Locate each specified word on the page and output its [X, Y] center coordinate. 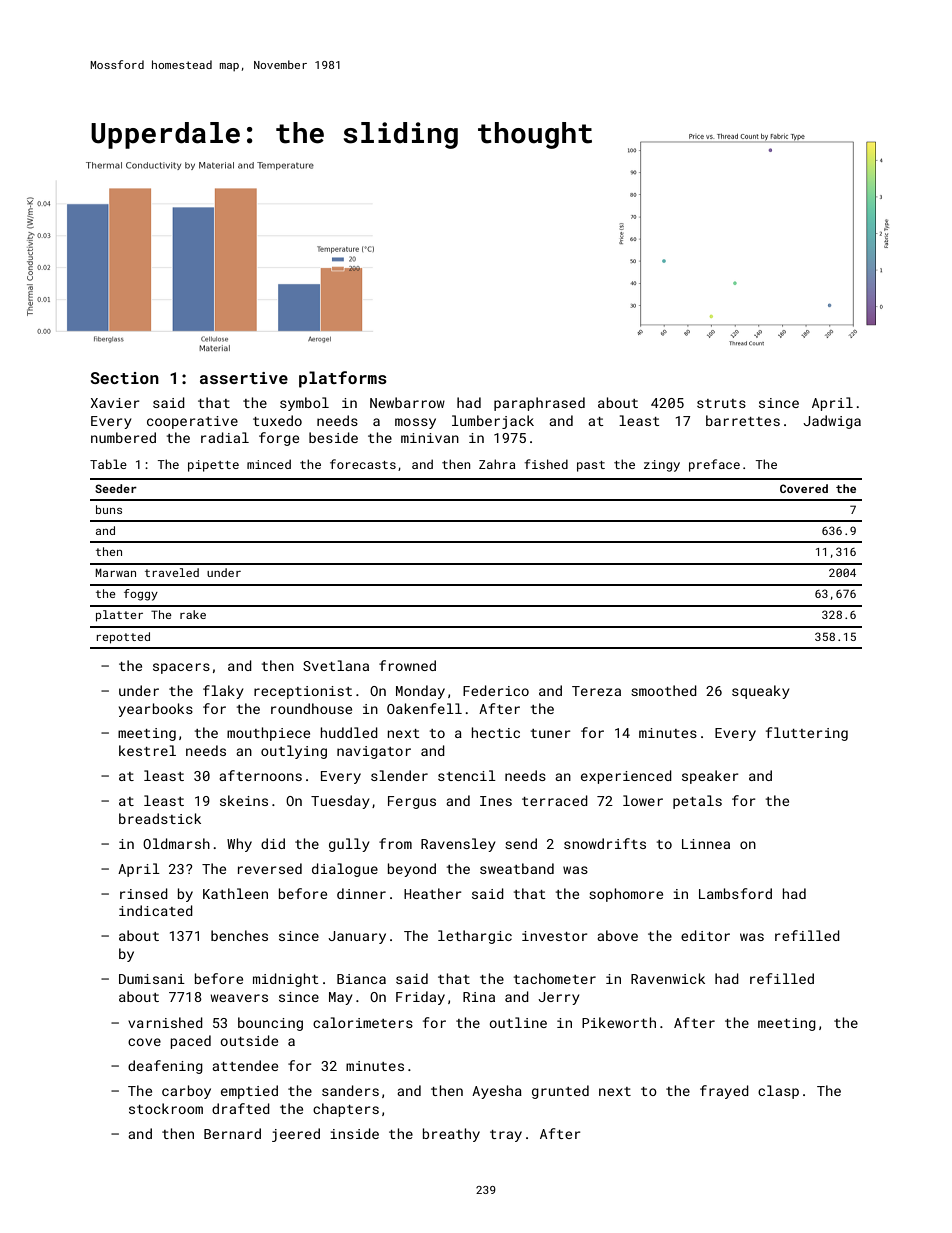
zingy [662, 466]
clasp [778, 1092]
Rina [479, 997]
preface [714, 465]
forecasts [363, 464]
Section [125, 378]
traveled [172, 572]
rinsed [144, 893]
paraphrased [539, 404]
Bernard [232, 1133]
